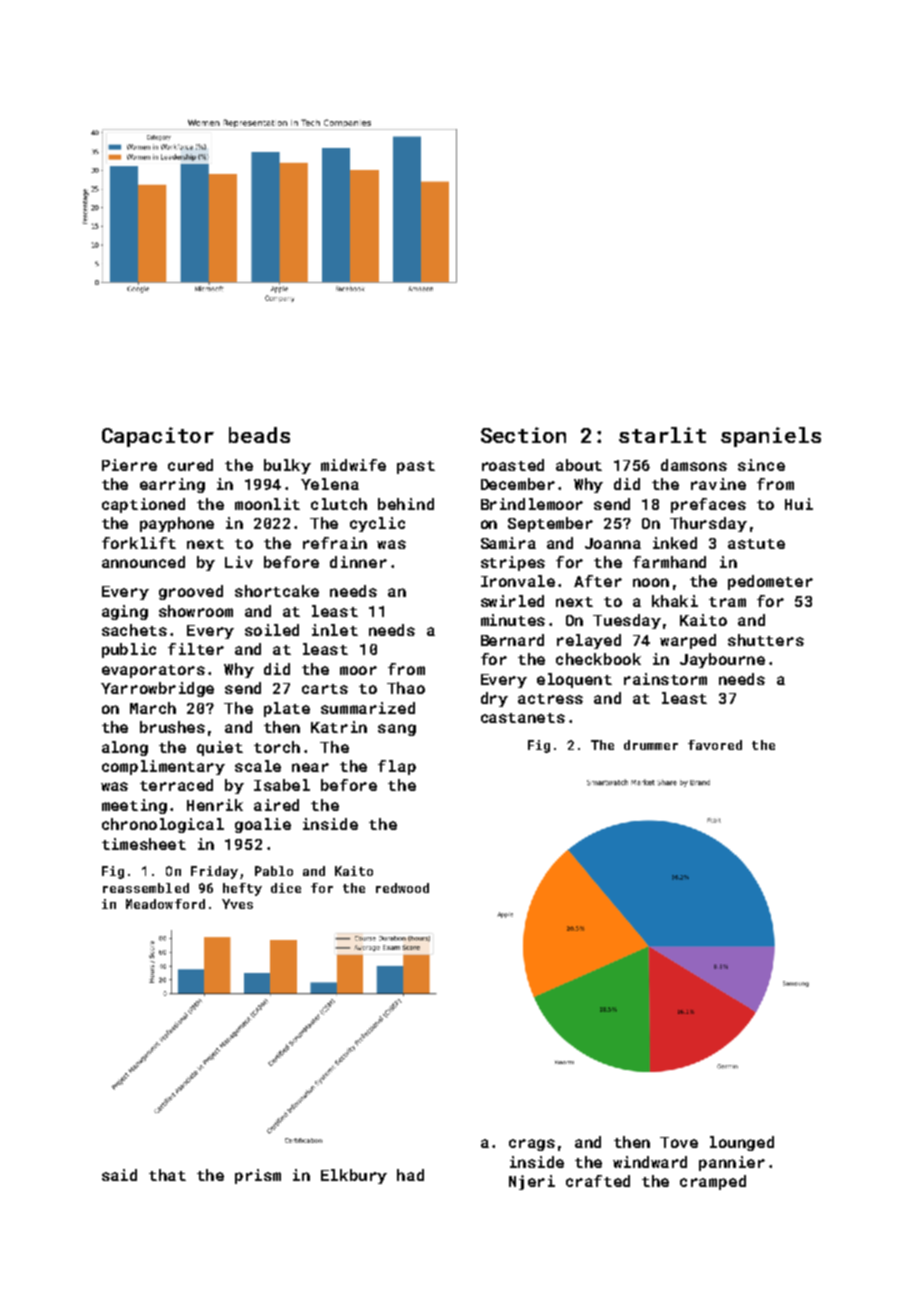  What do you see at coordinates (574, 680) in the screenshot?
I see `eloquent` at bounding box center [574, 680].
